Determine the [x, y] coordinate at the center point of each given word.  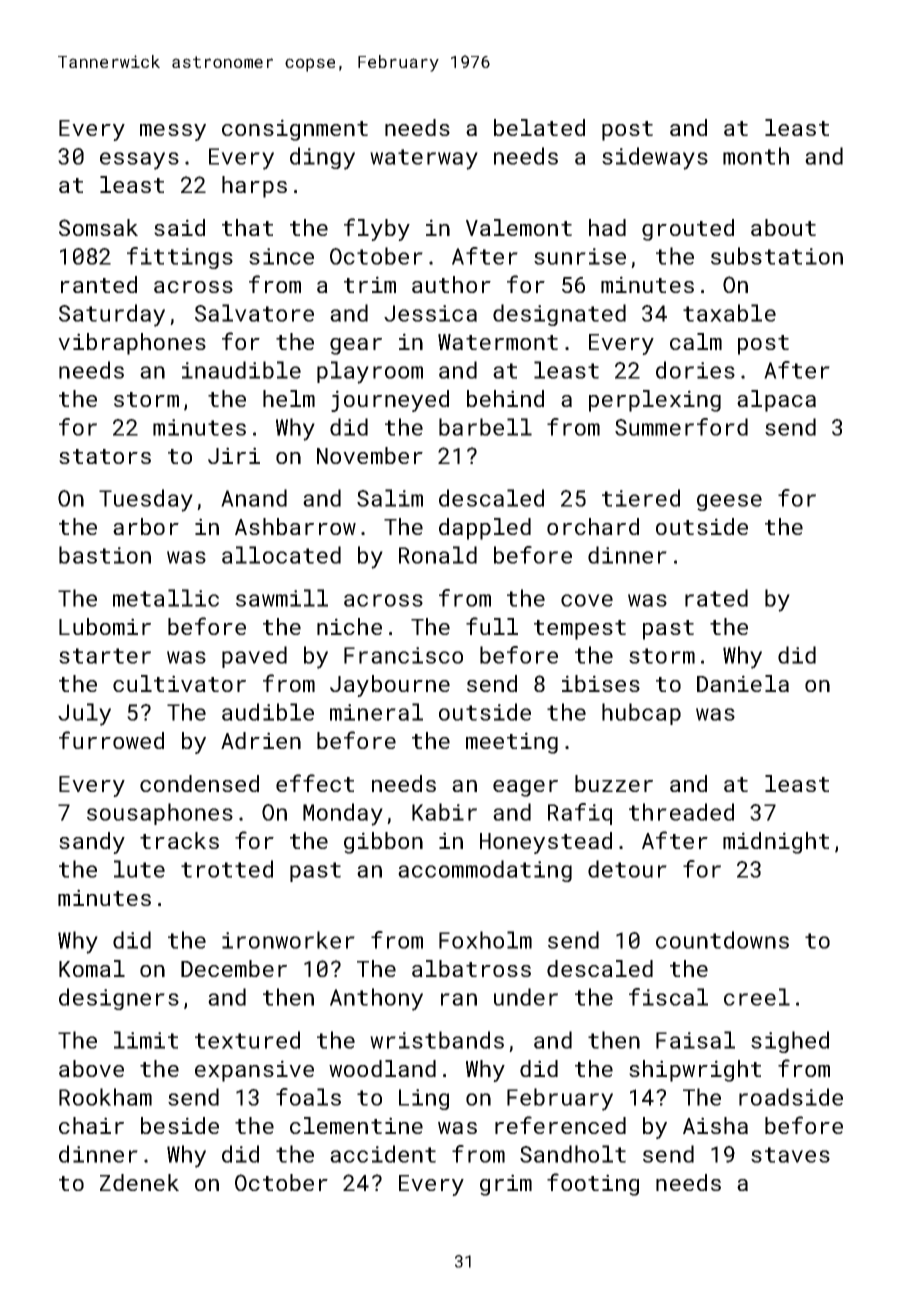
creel [757, 997]
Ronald [438, 555]
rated [716, 598]
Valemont [519, 227]
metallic [166, 598]
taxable [729, 313]
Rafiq [580, 814]
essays [139, 161]
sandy [92, 843]
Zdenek [139, 1182]
